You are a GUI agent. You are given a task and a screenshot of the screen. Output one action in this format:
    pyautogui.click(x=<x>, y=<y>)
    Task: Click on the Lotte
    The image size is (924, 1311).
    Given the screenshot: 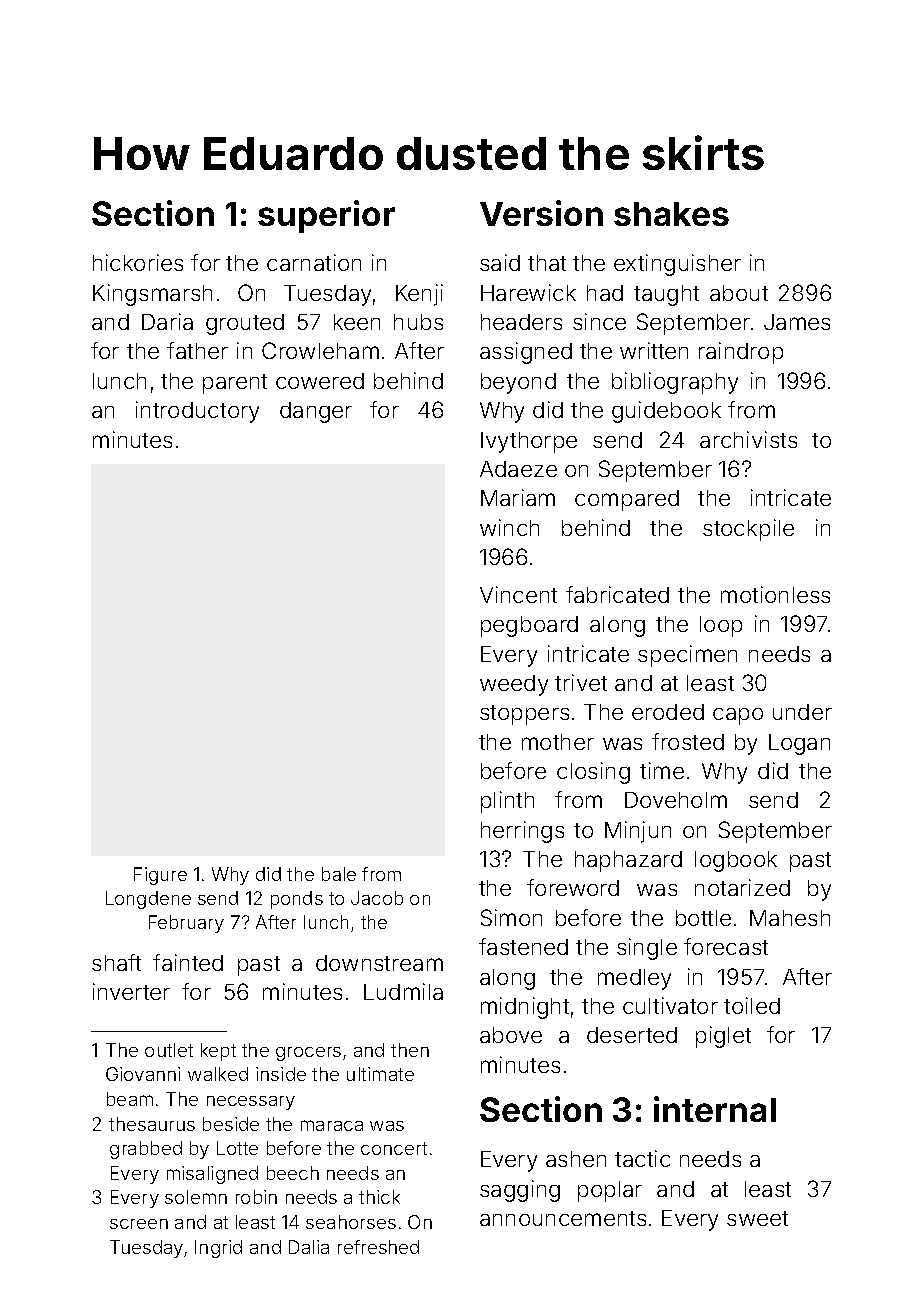 What is the action you would take?
    pyautogui.click(x=237, y=1148)
